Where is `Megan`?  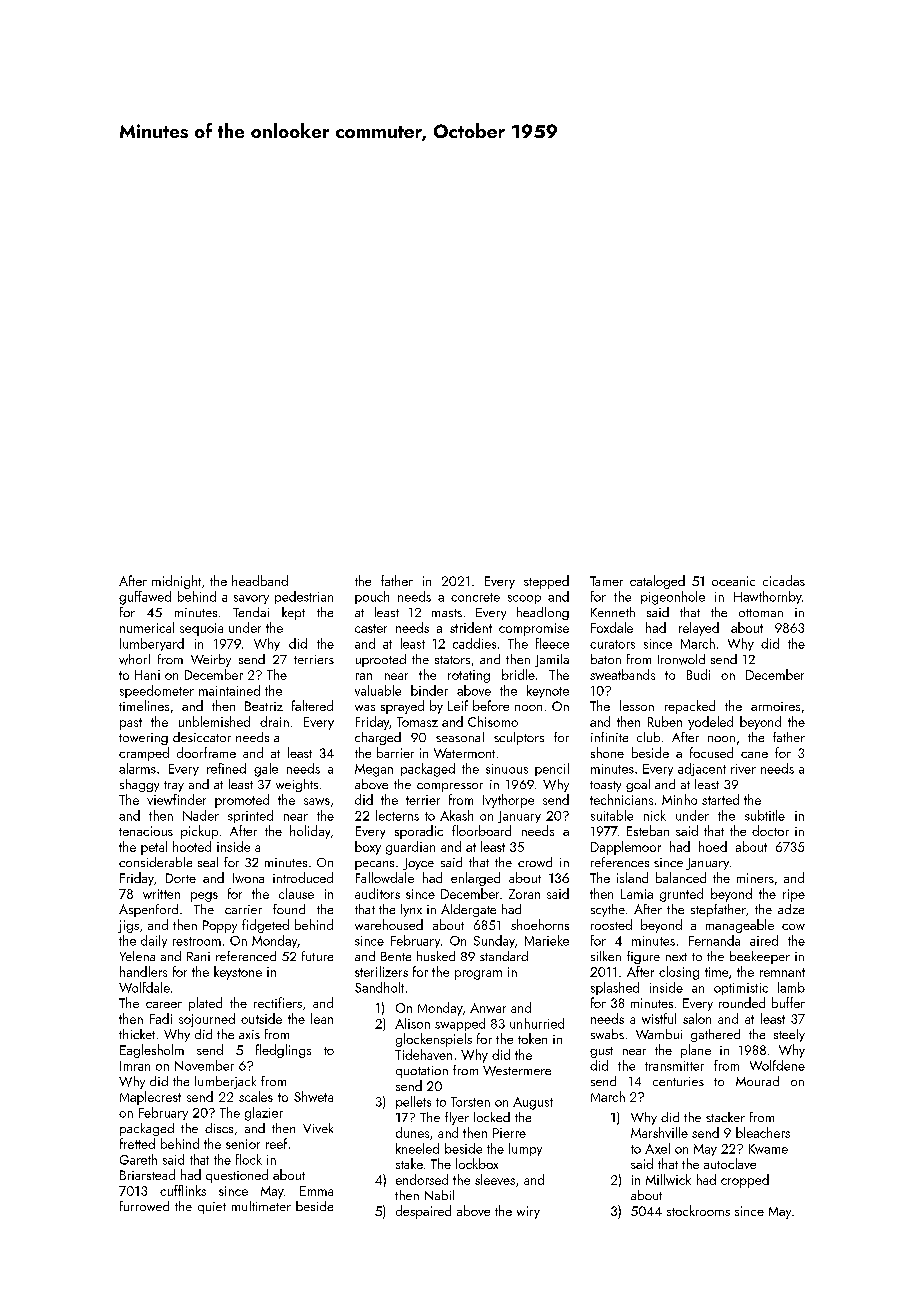 Megan is located at coordinates (374, 770).
